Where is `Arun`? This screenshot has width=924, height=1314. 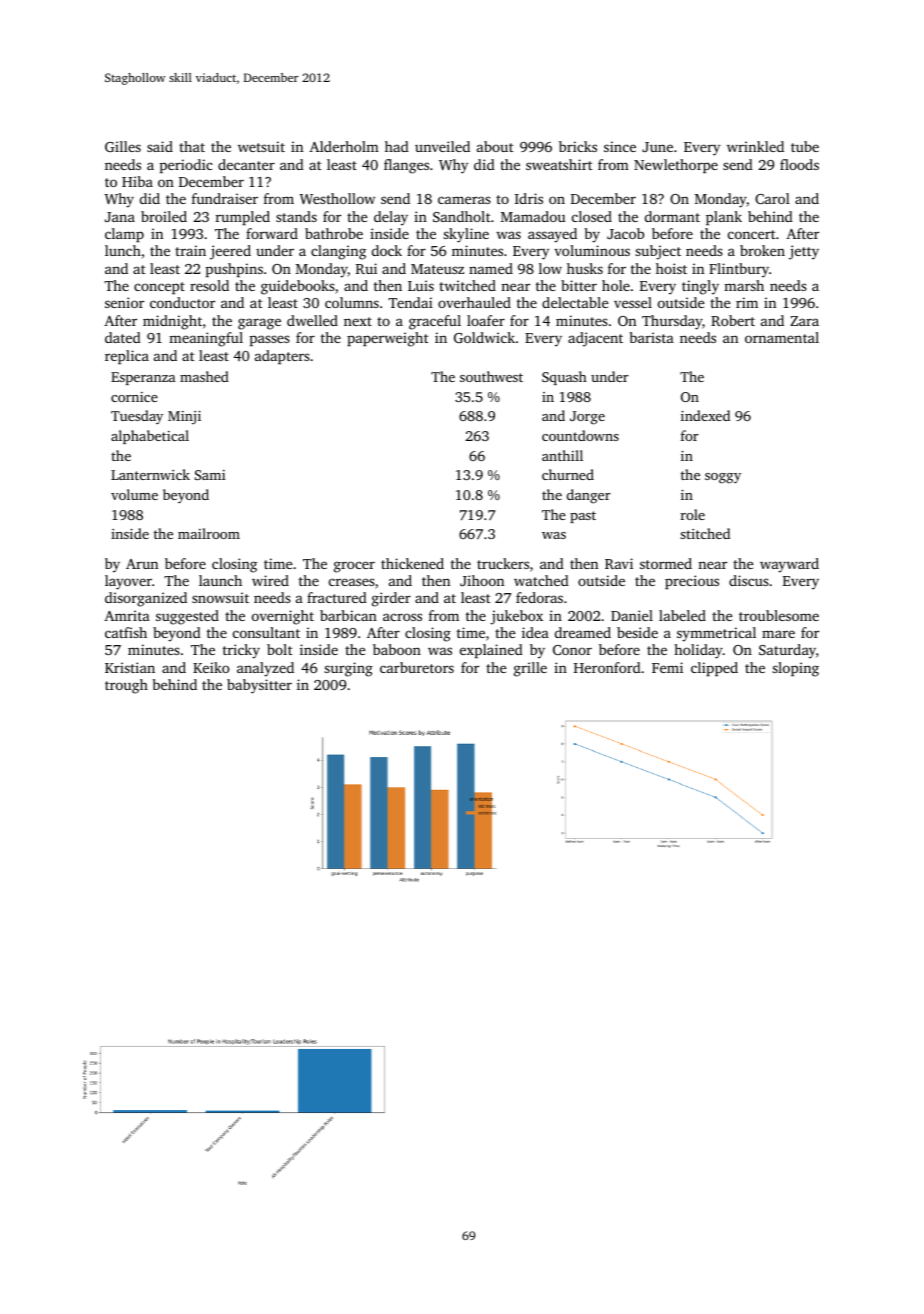
Arun is located at coordinates (142, 564).
